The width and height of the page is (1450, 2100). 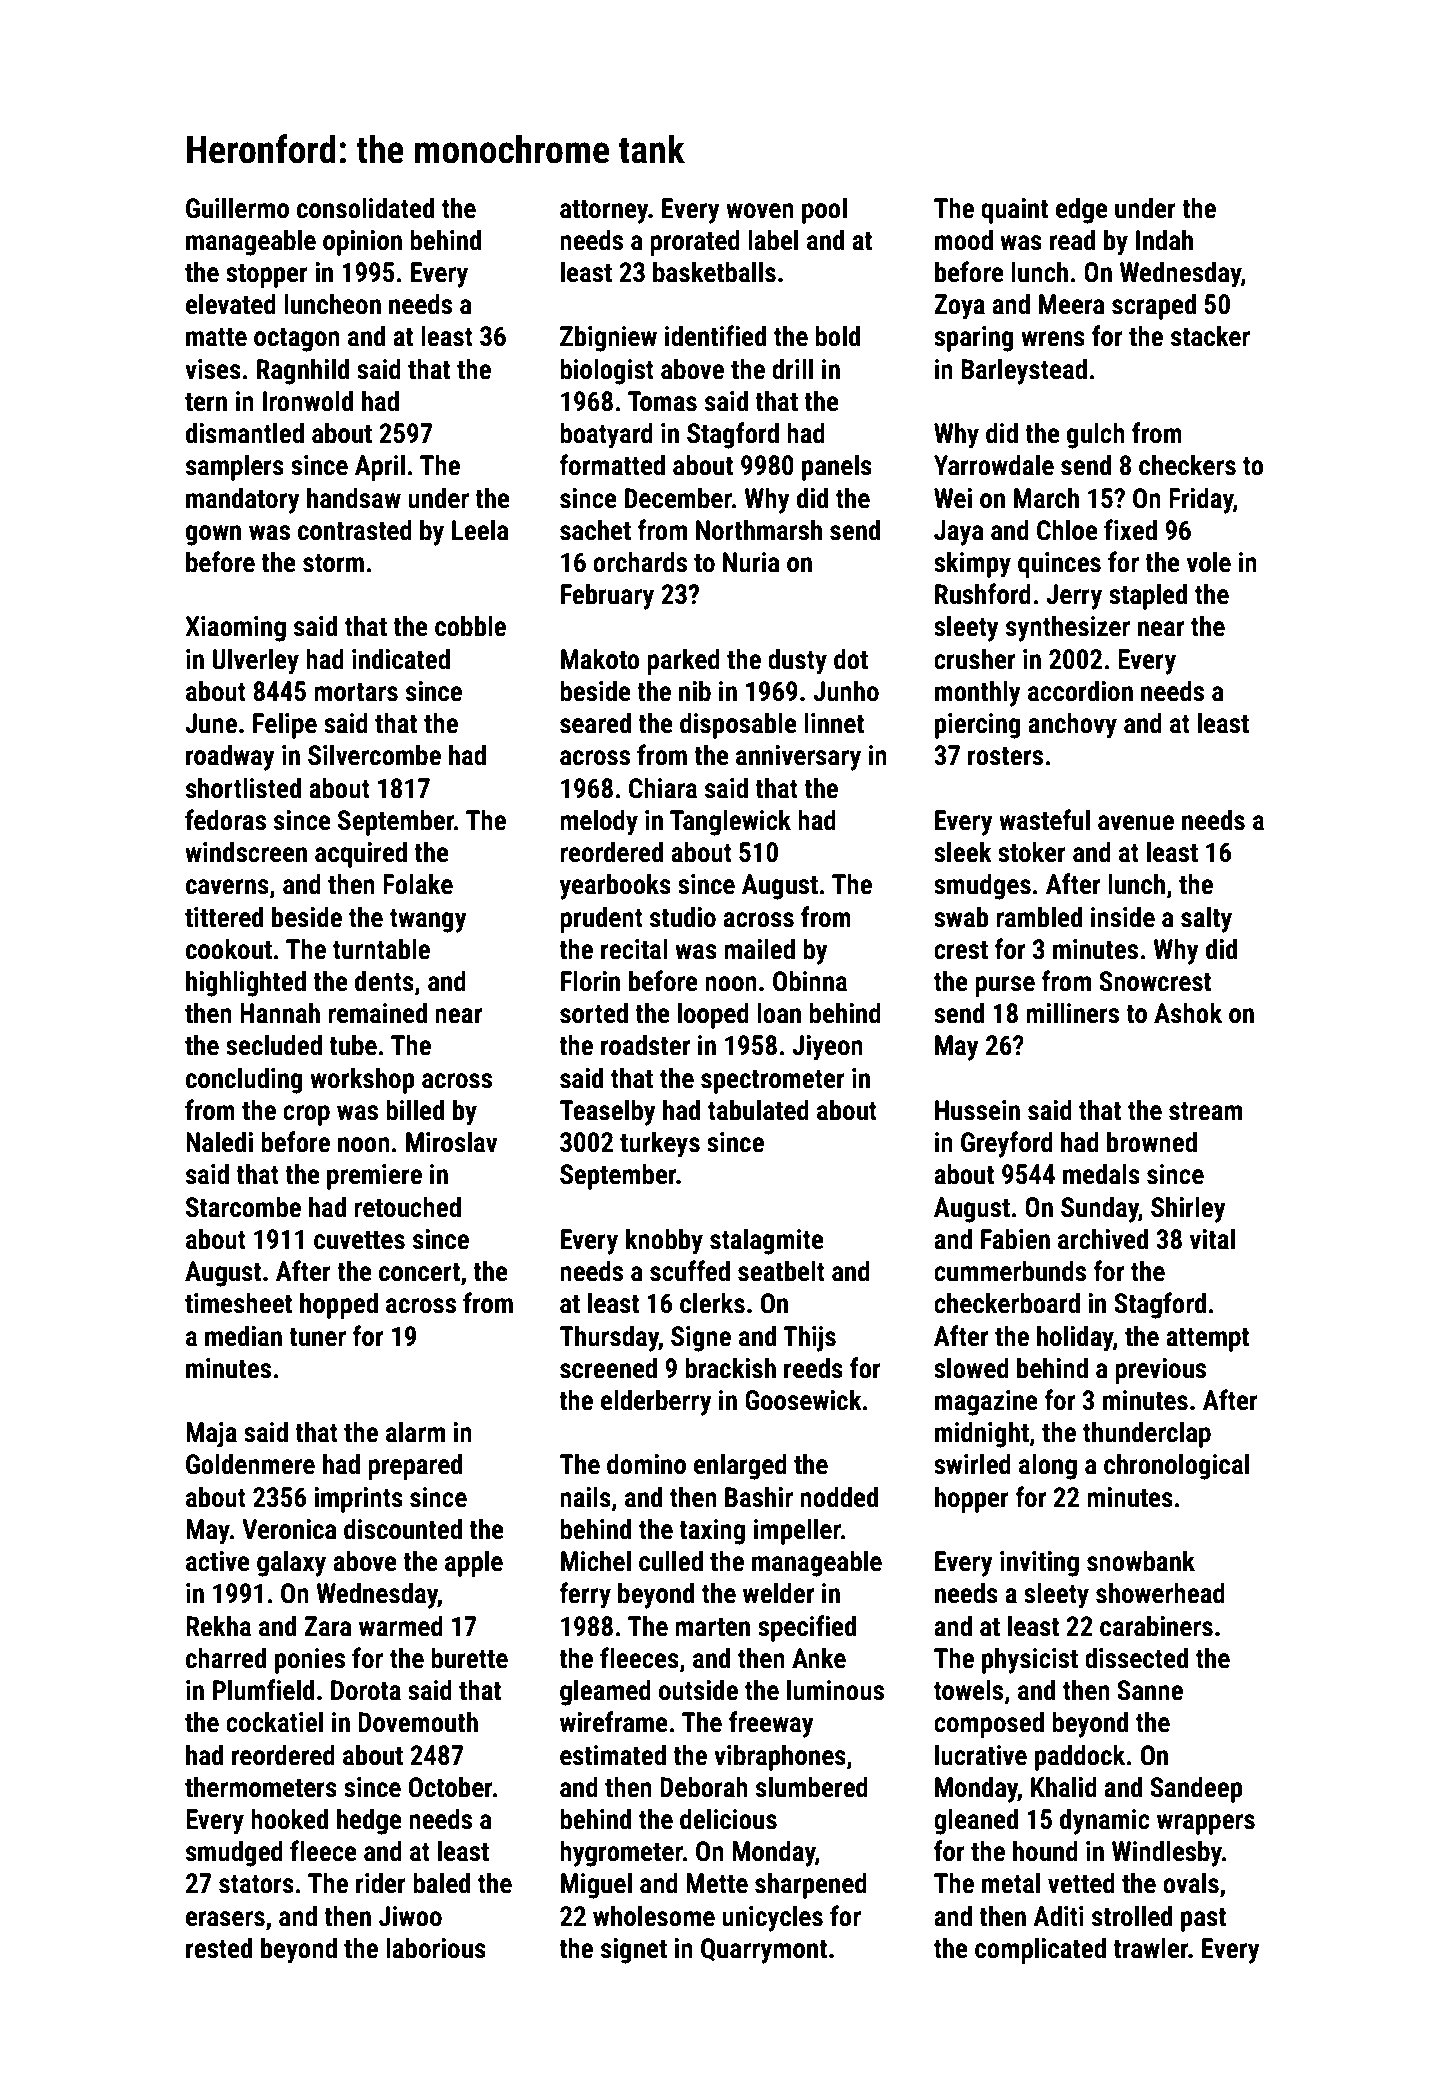 What do you see at coordinates (824, 210) in the page?
I see `pool` at bounding box center [824, 210].
